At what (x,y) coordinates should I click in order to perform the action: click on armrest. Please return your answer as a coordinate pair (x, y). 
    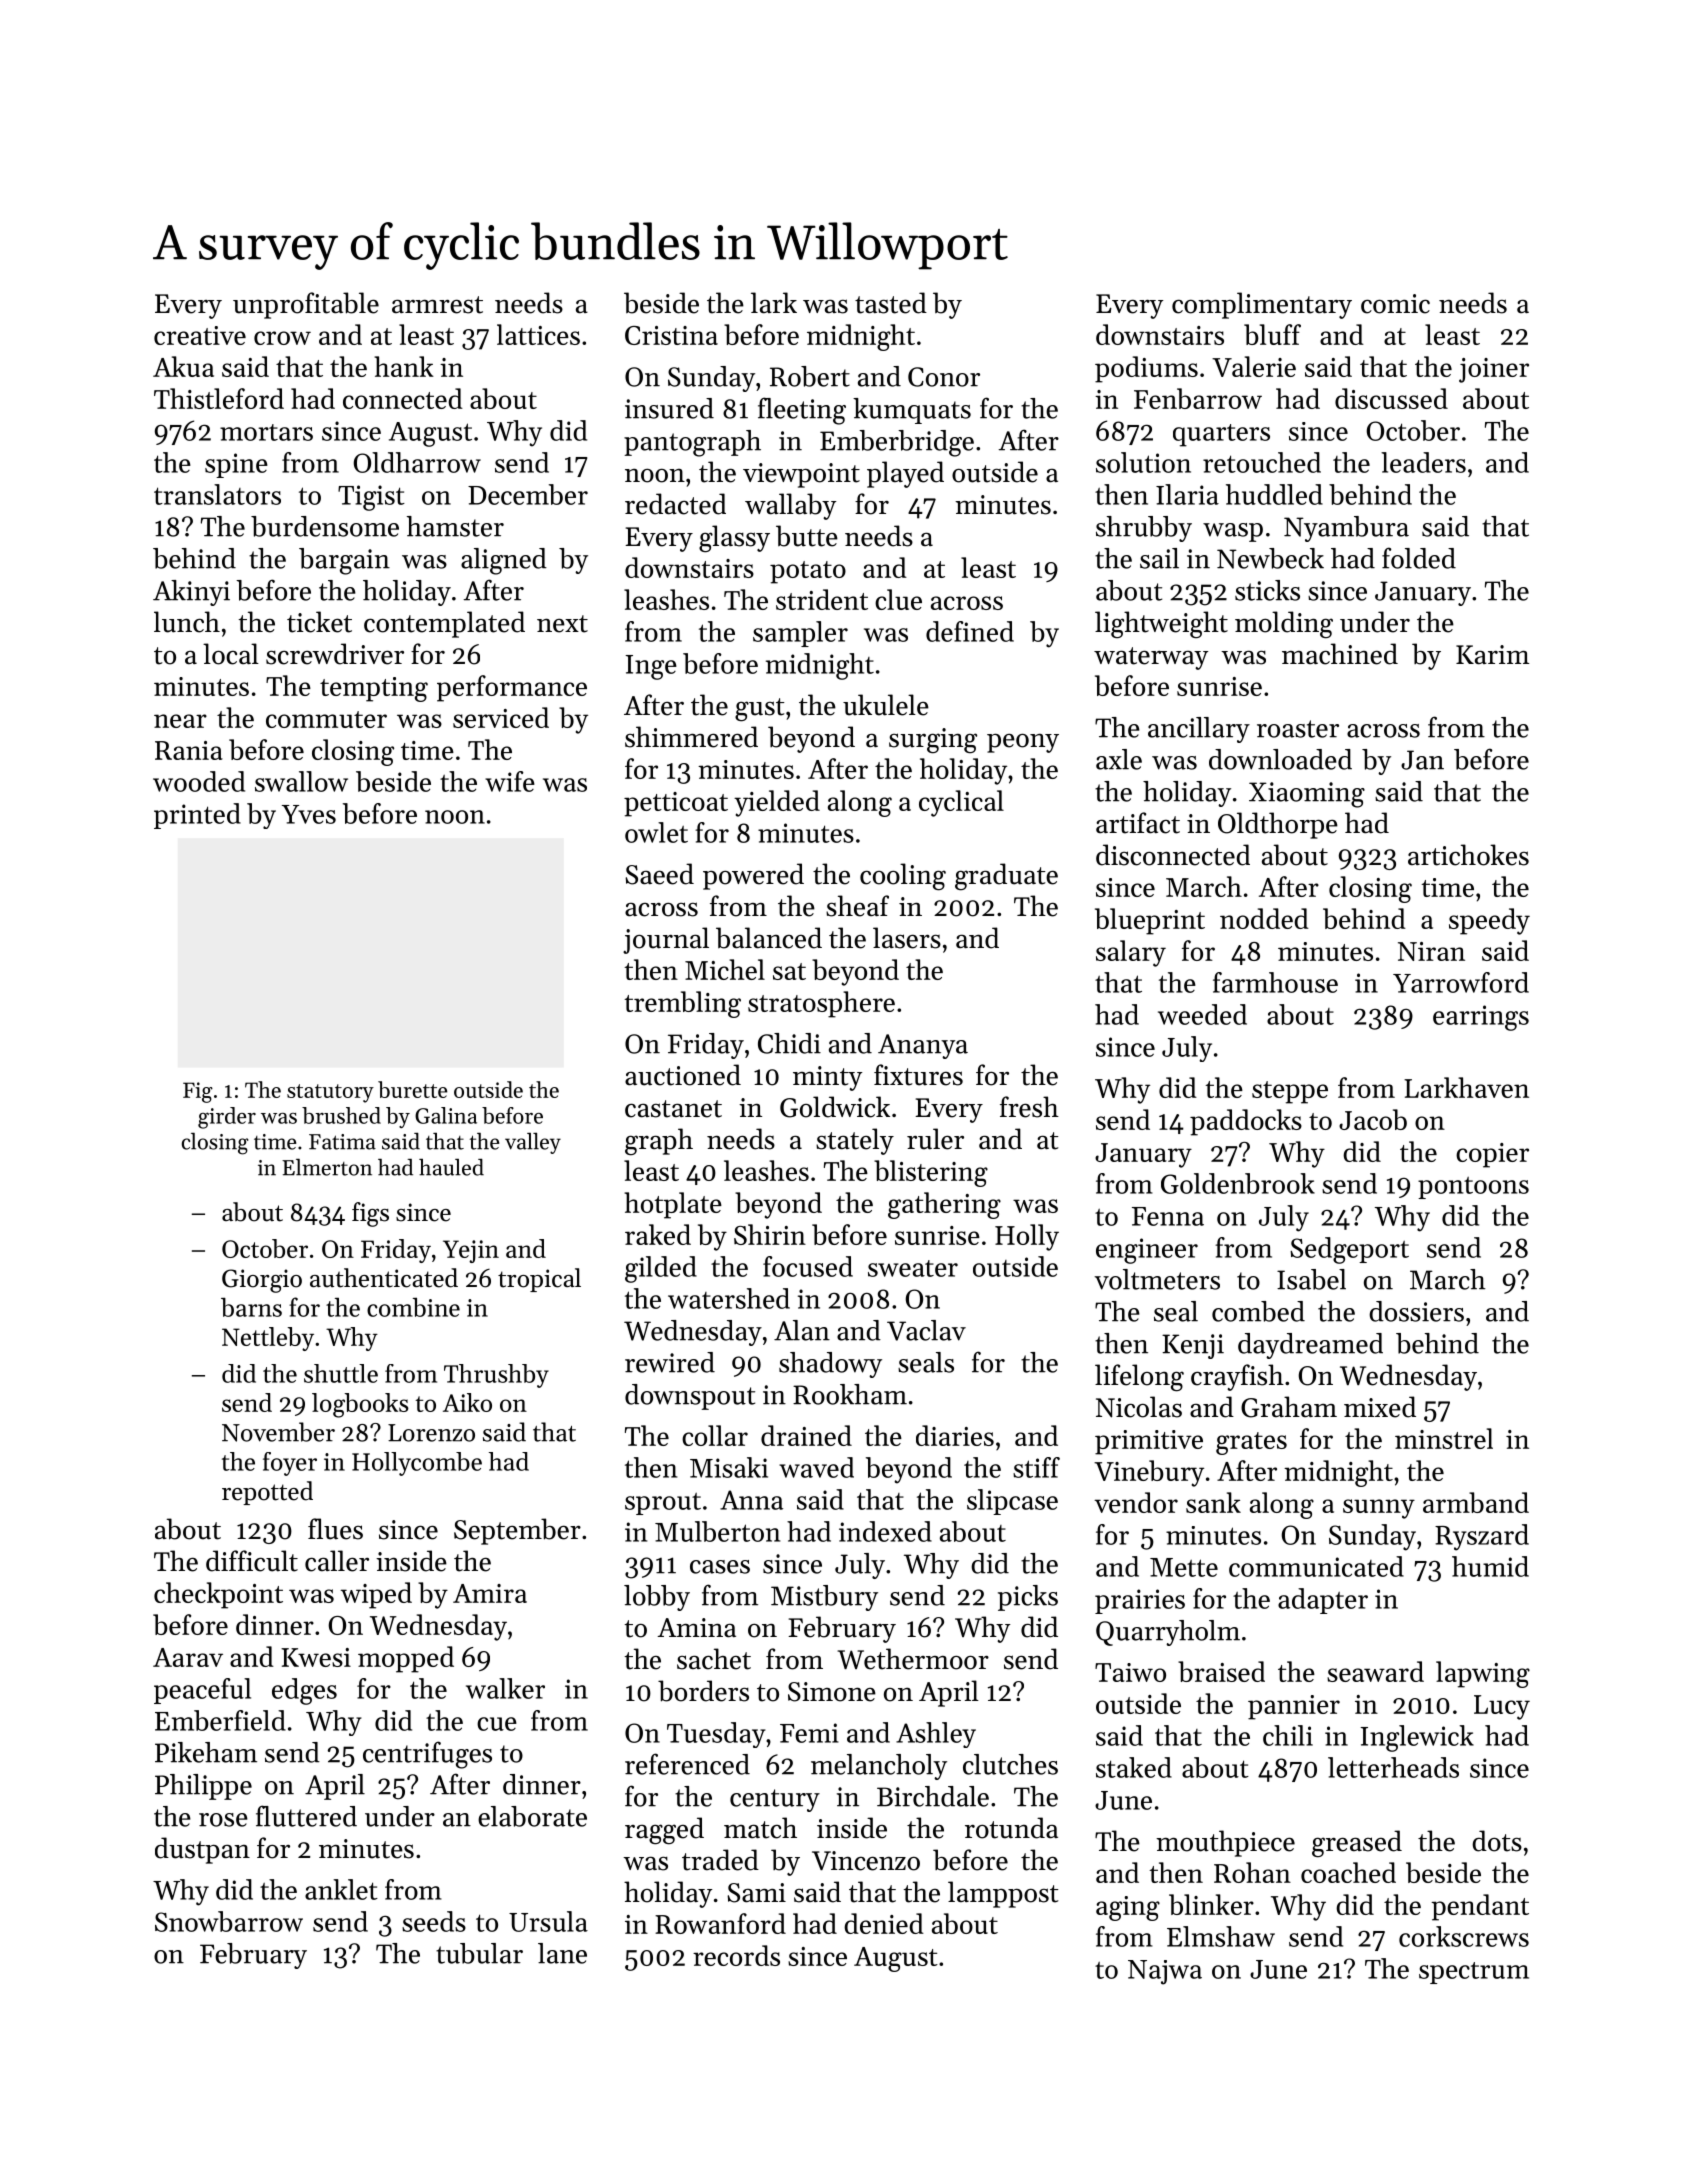
    Looking at the image, I should click on (437, 305).
